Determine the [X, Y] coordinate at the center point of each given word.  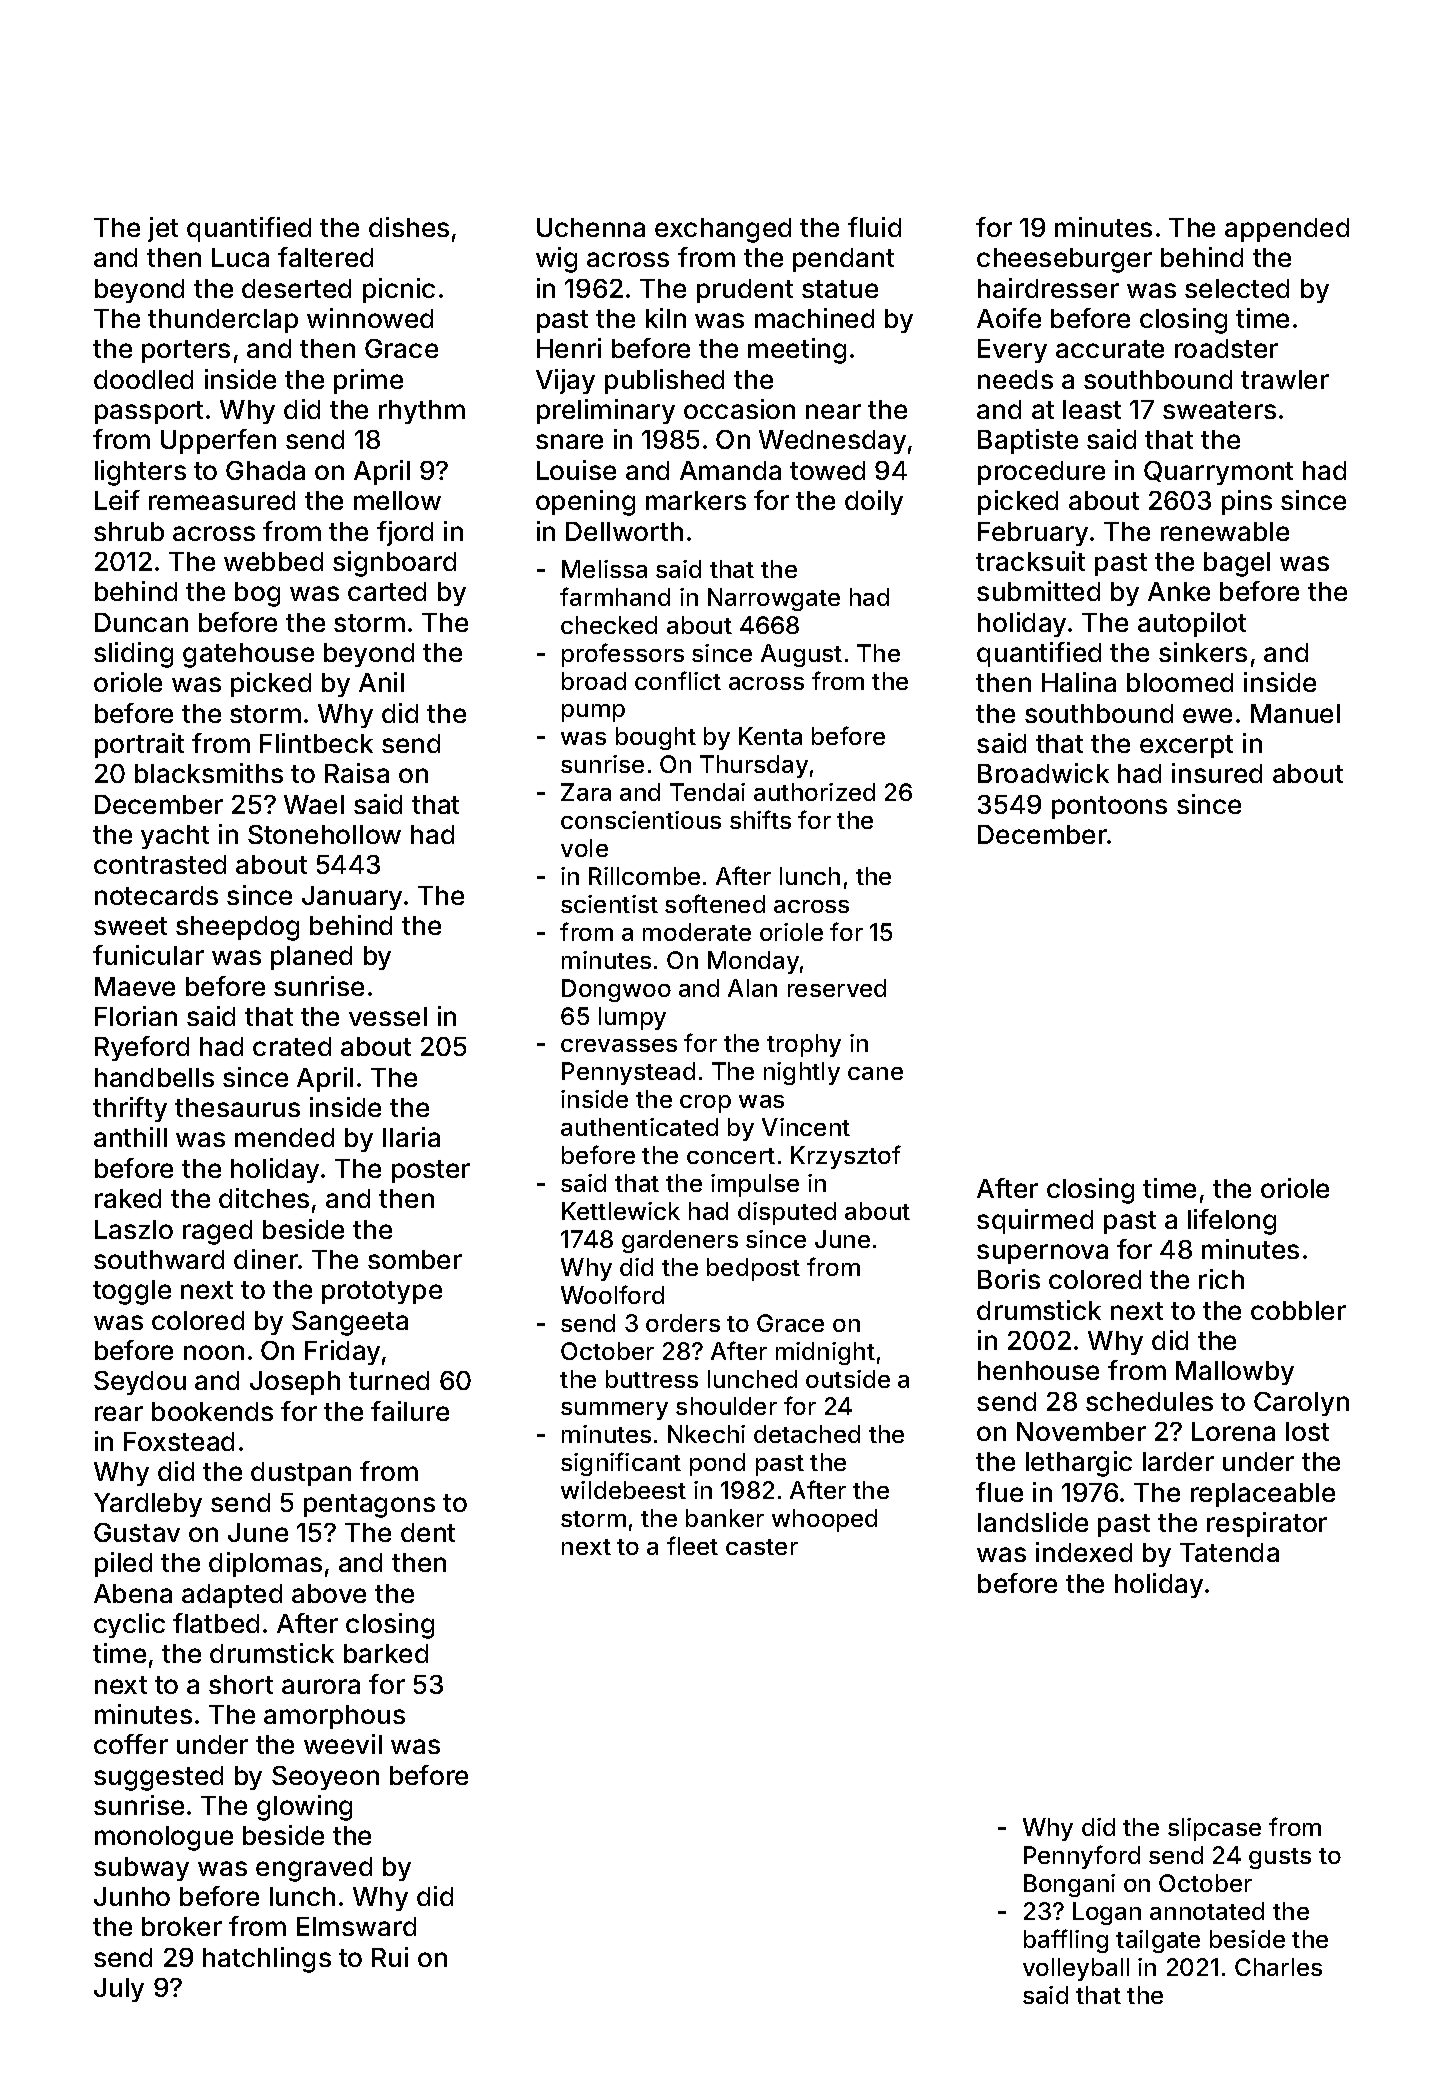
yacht [175, 837]
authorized [814, 792]
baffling [1066, 1941]
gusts [1280, 1858]
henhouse [1038, 1370]
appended [1287, 230]
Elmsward [356, 1926]
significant [621, 1464]
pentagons [369, 1506]
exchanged [723, 230]
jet [163, 229]
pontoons [1109, 807]
